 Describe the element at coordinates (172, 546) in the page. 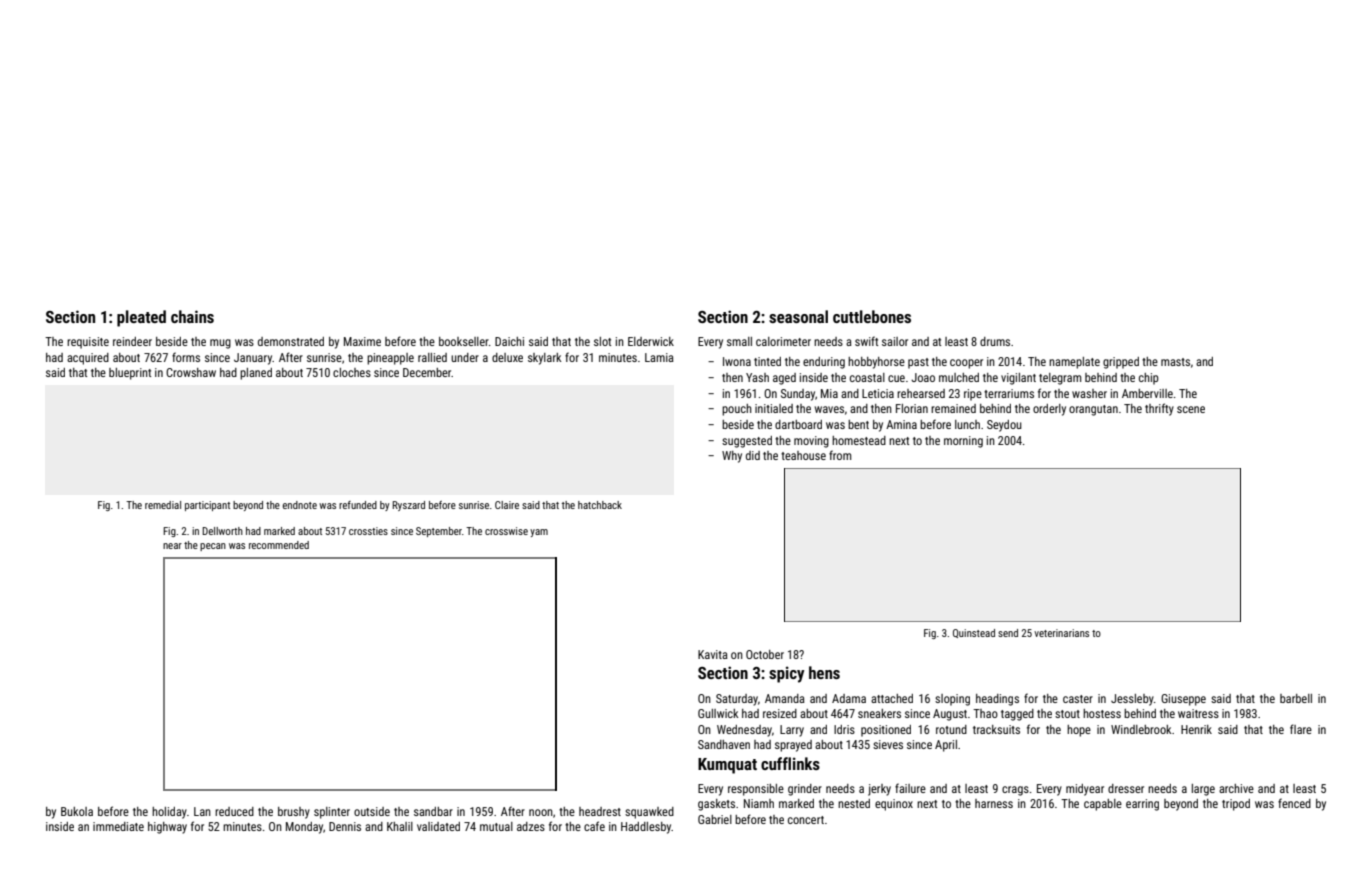

I see `near` at that location.
